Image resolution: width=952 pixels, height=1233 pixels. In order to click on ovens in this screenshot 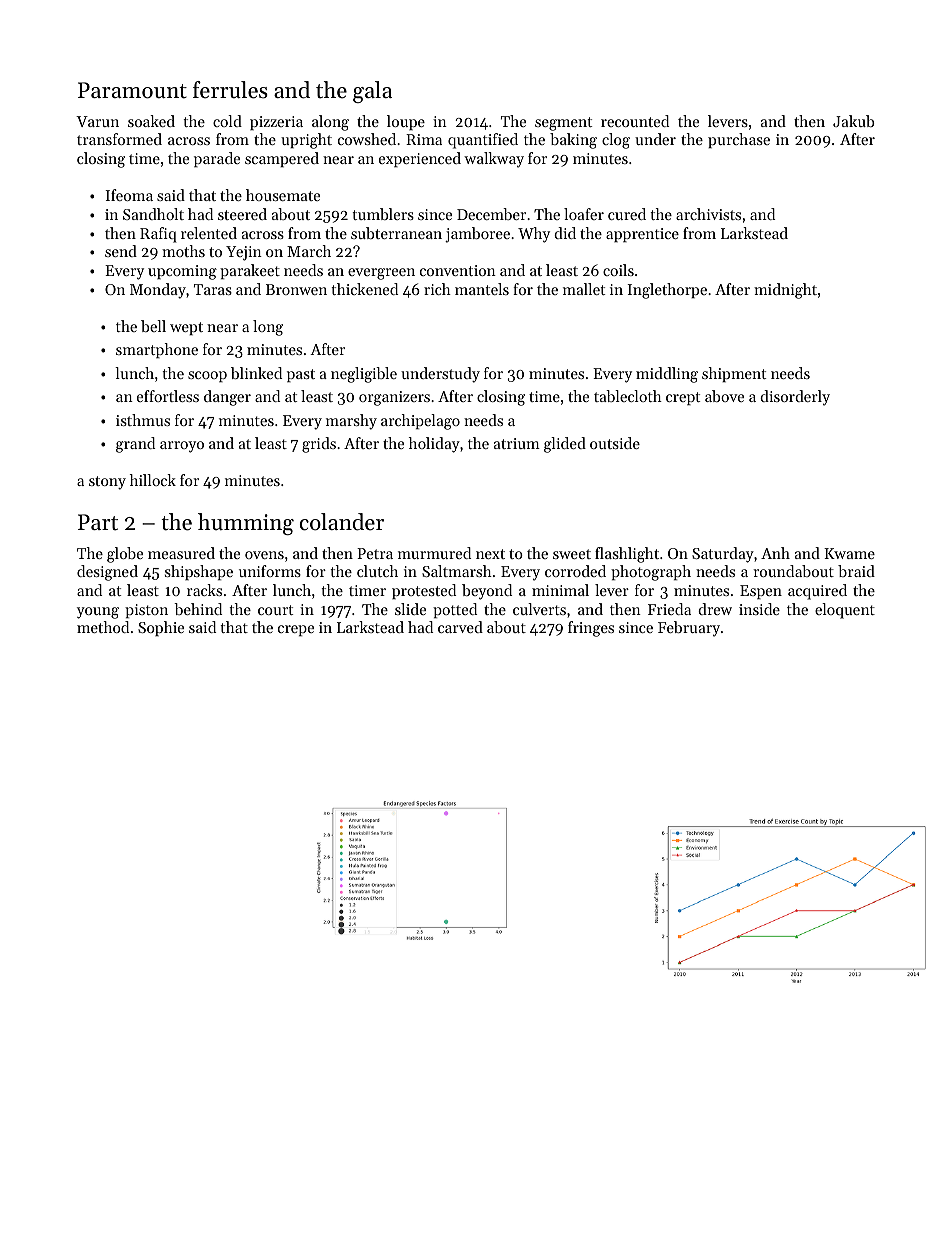, I will do `click(264, 555)`.
